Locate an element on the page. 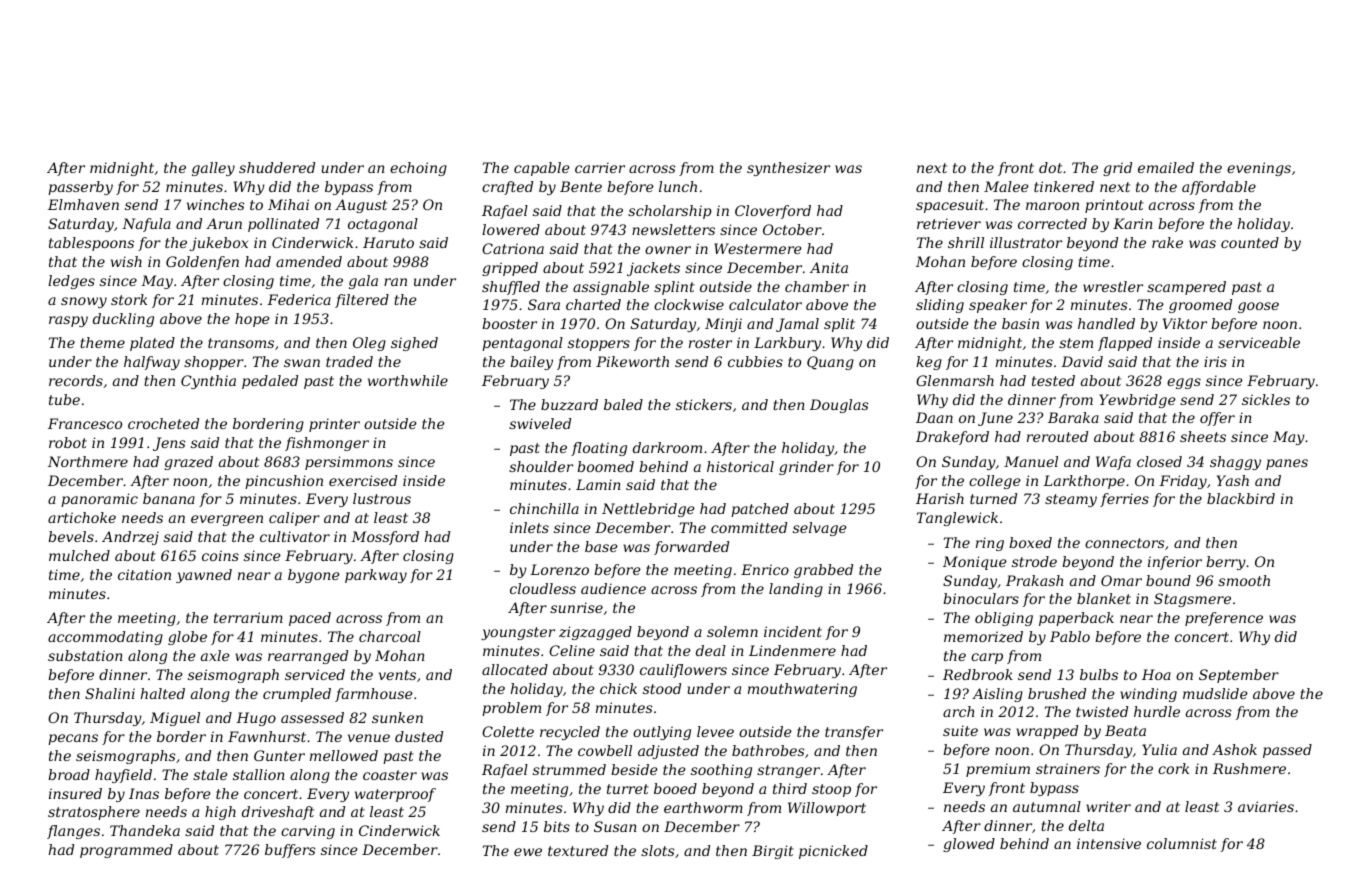 This image has height=887, width=1372. tested is located at coordinates (1053, 380).
